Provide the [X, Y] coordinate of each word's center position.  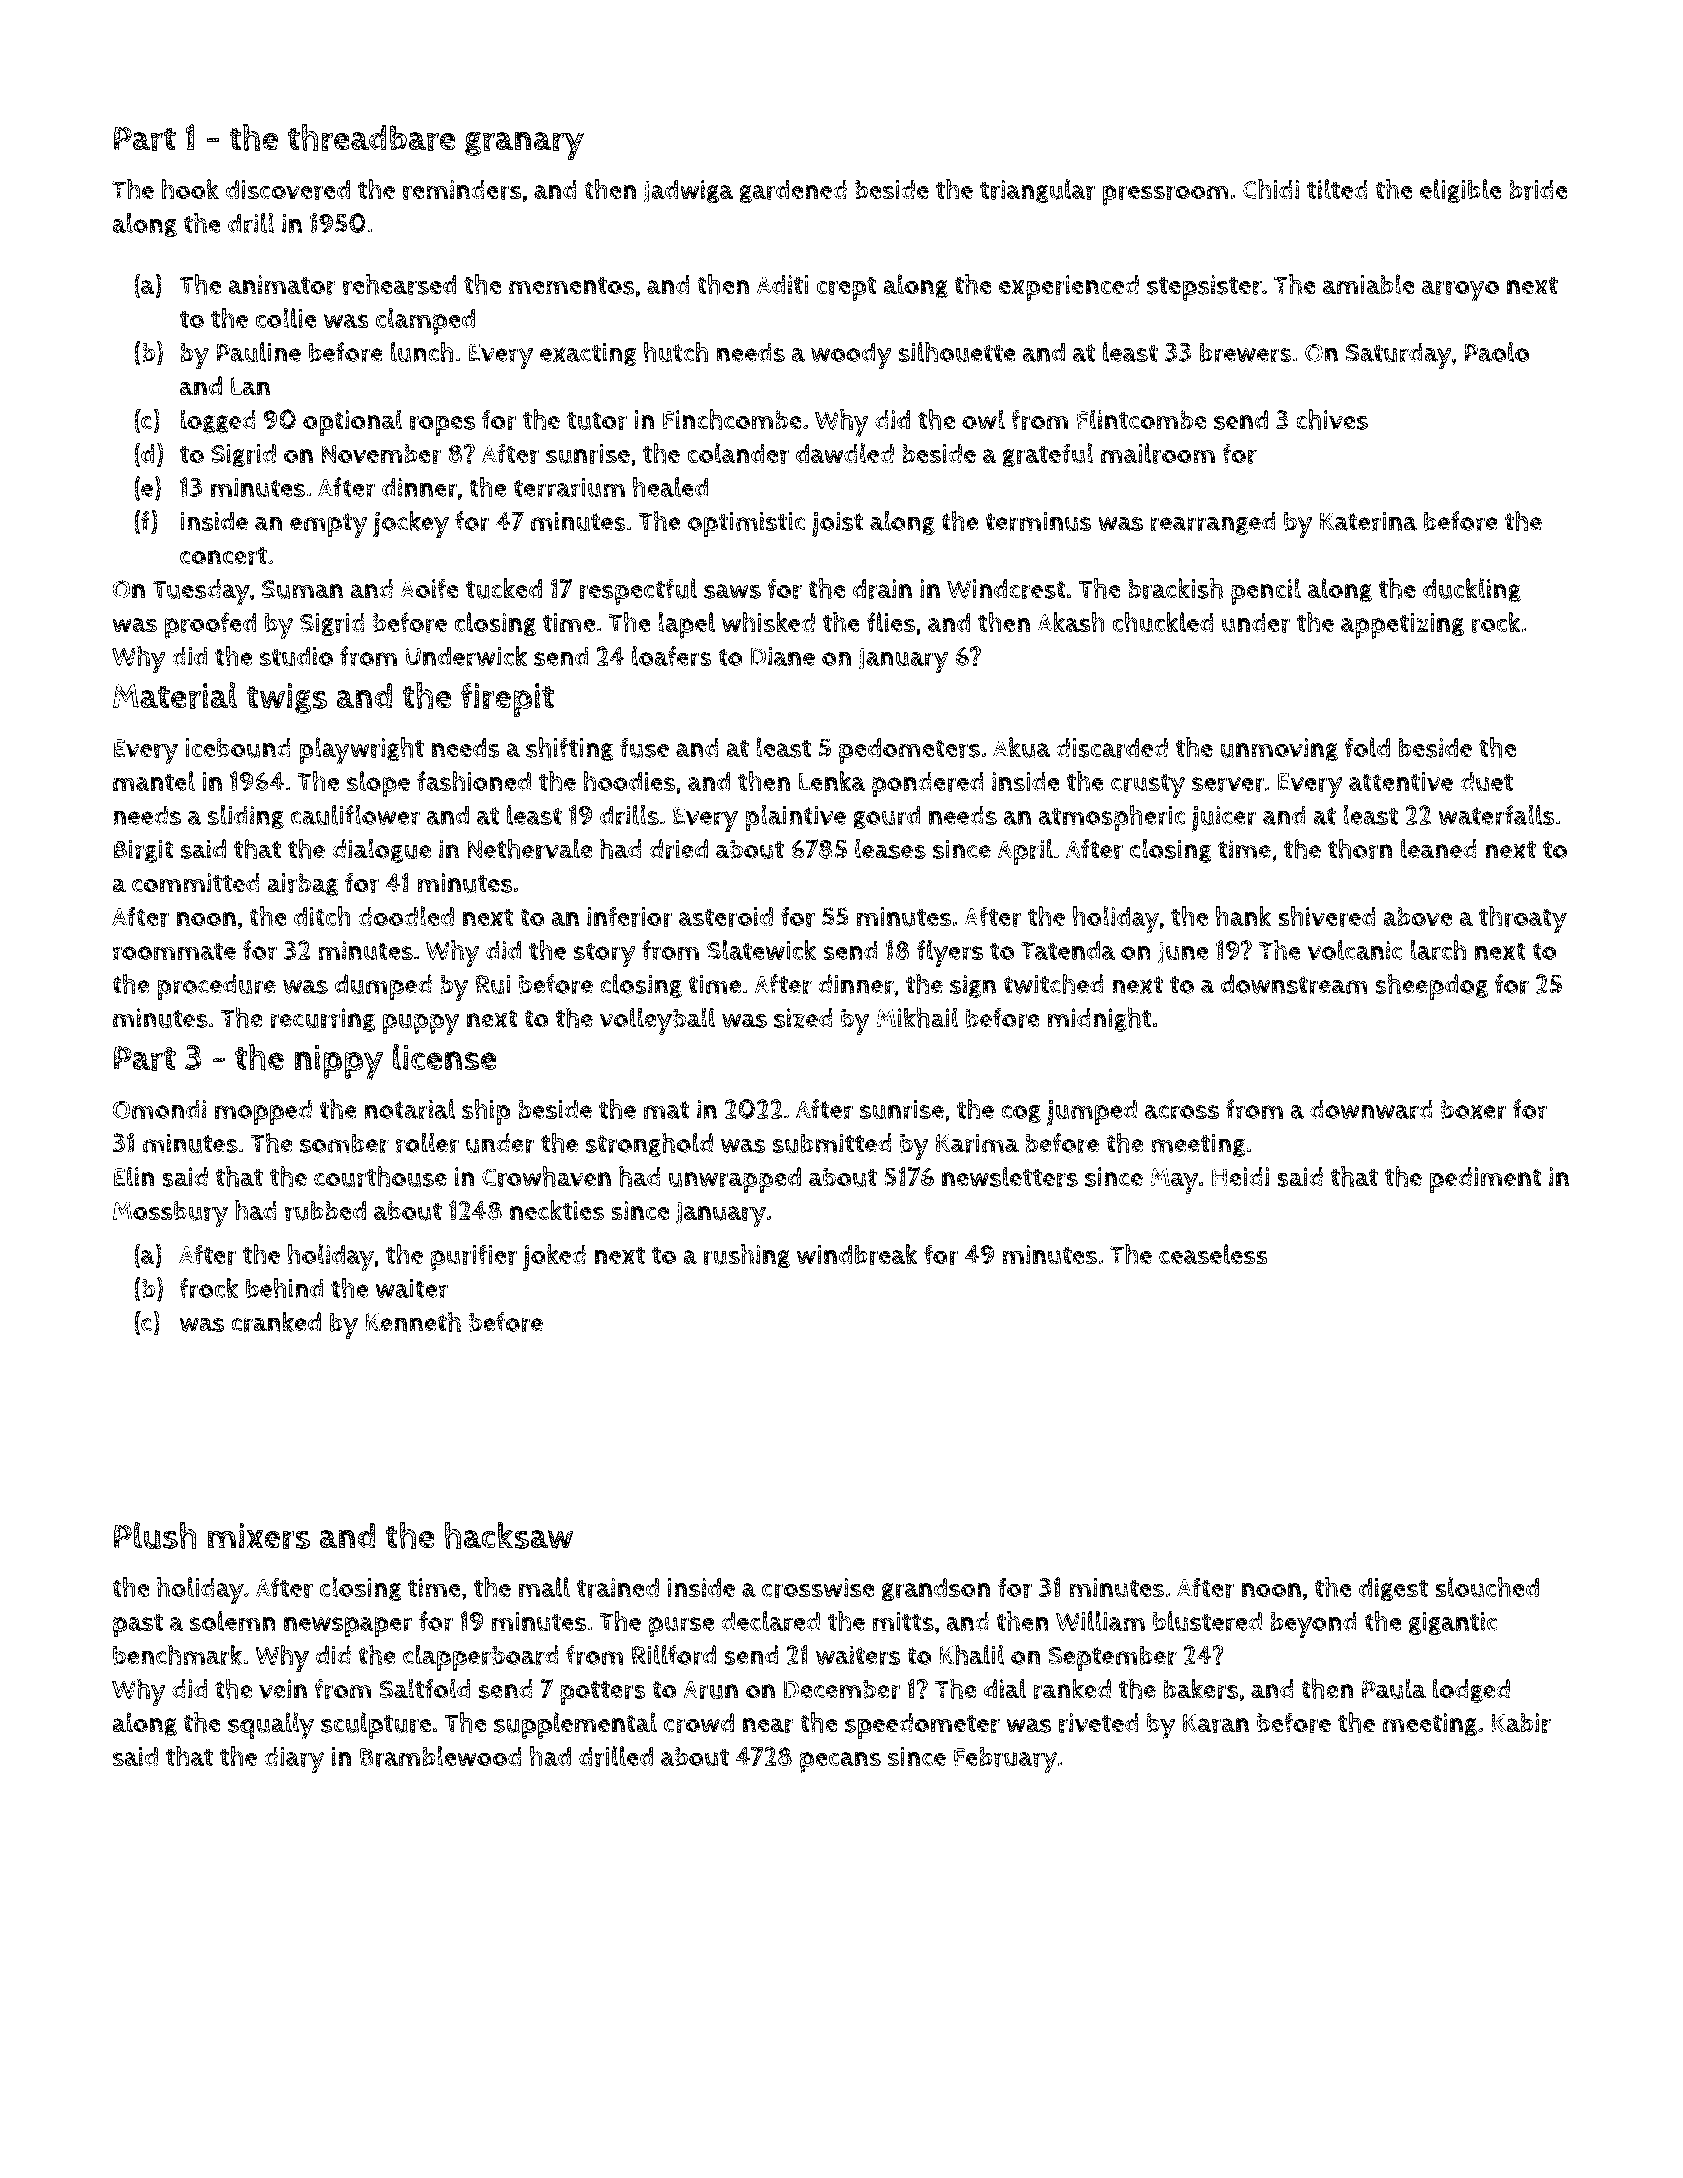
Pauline [258, 352]
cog [1021, 1114]
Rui [493, 984]
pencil [1266, 591]
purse [681, 1627]
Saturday [1399, 355]
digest [1393, 1590]
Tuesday [201, 592]
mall [544, 1587]
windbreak [857, 1254]
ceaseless [1213, 1254]
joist [837, 524]
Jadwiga [688, 192]
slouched [1487, 1587]
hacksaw [508, 1535]
